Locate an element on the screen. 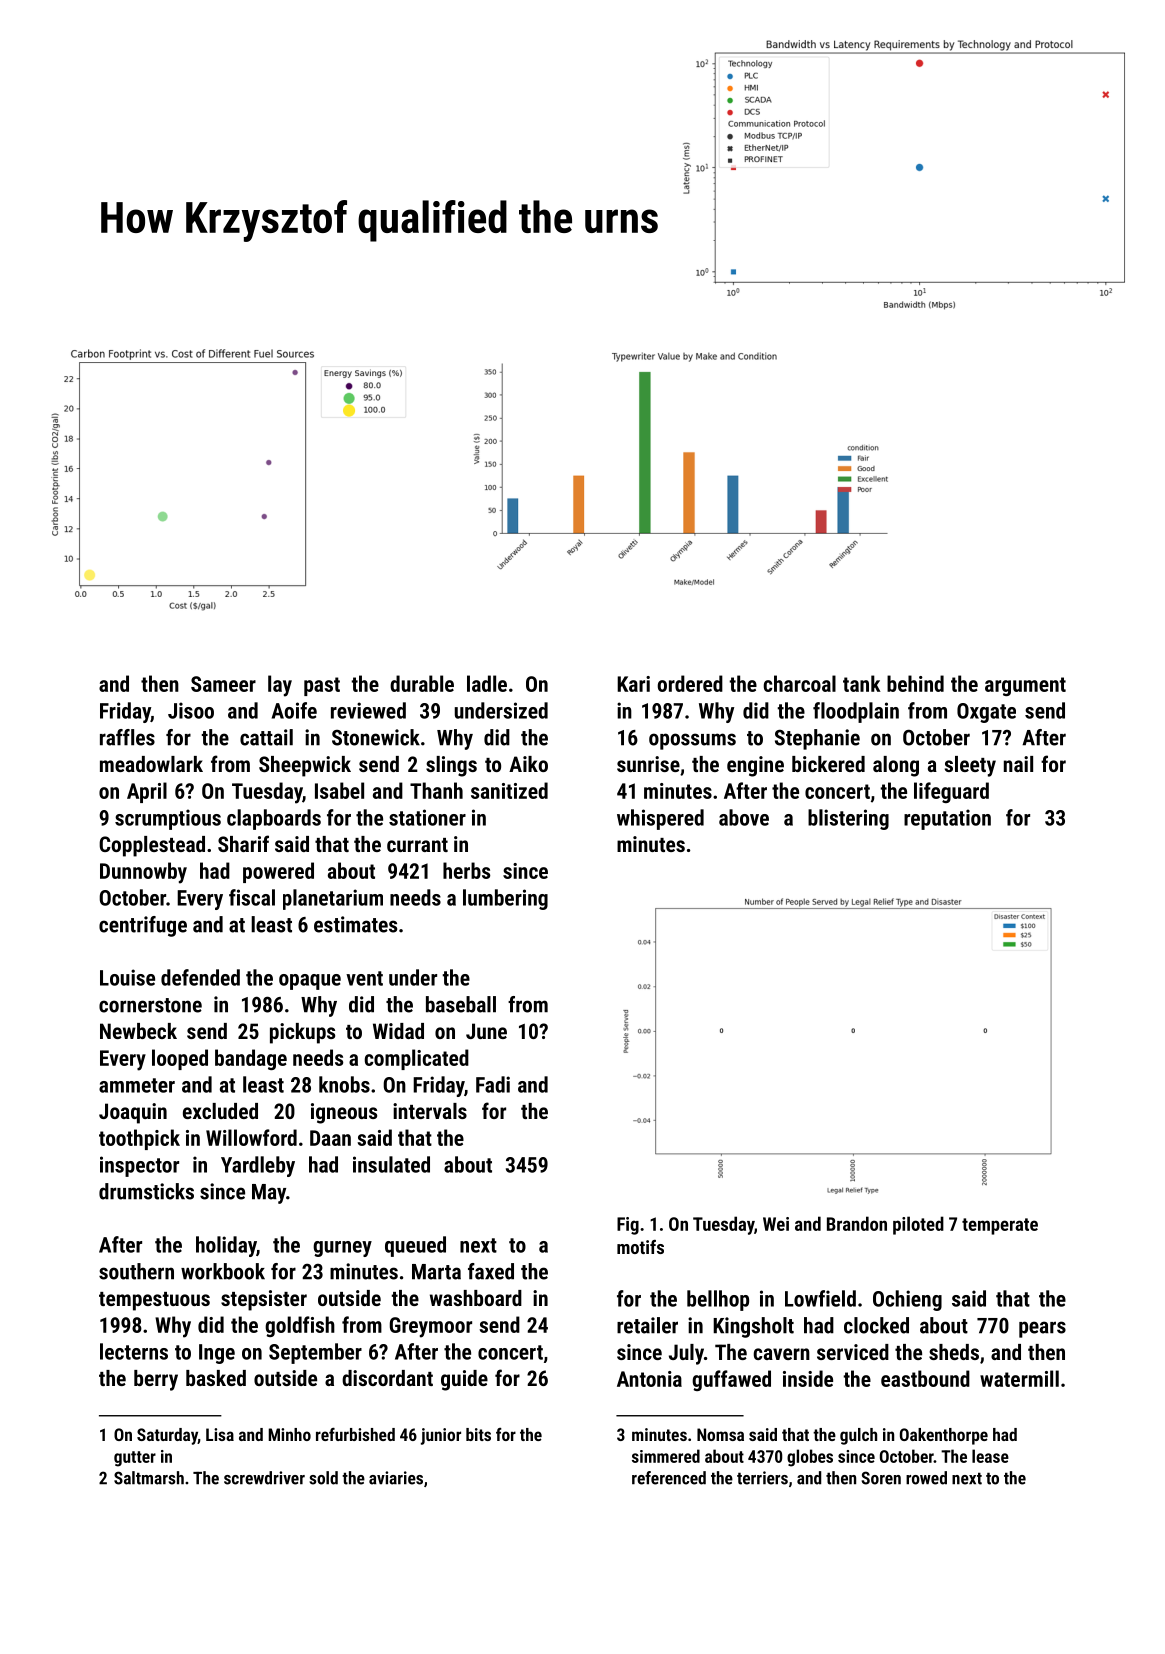 The width and height of the screenshot is (1165, 1654). Saltmarsh is located at coordinates (149, 1478).
